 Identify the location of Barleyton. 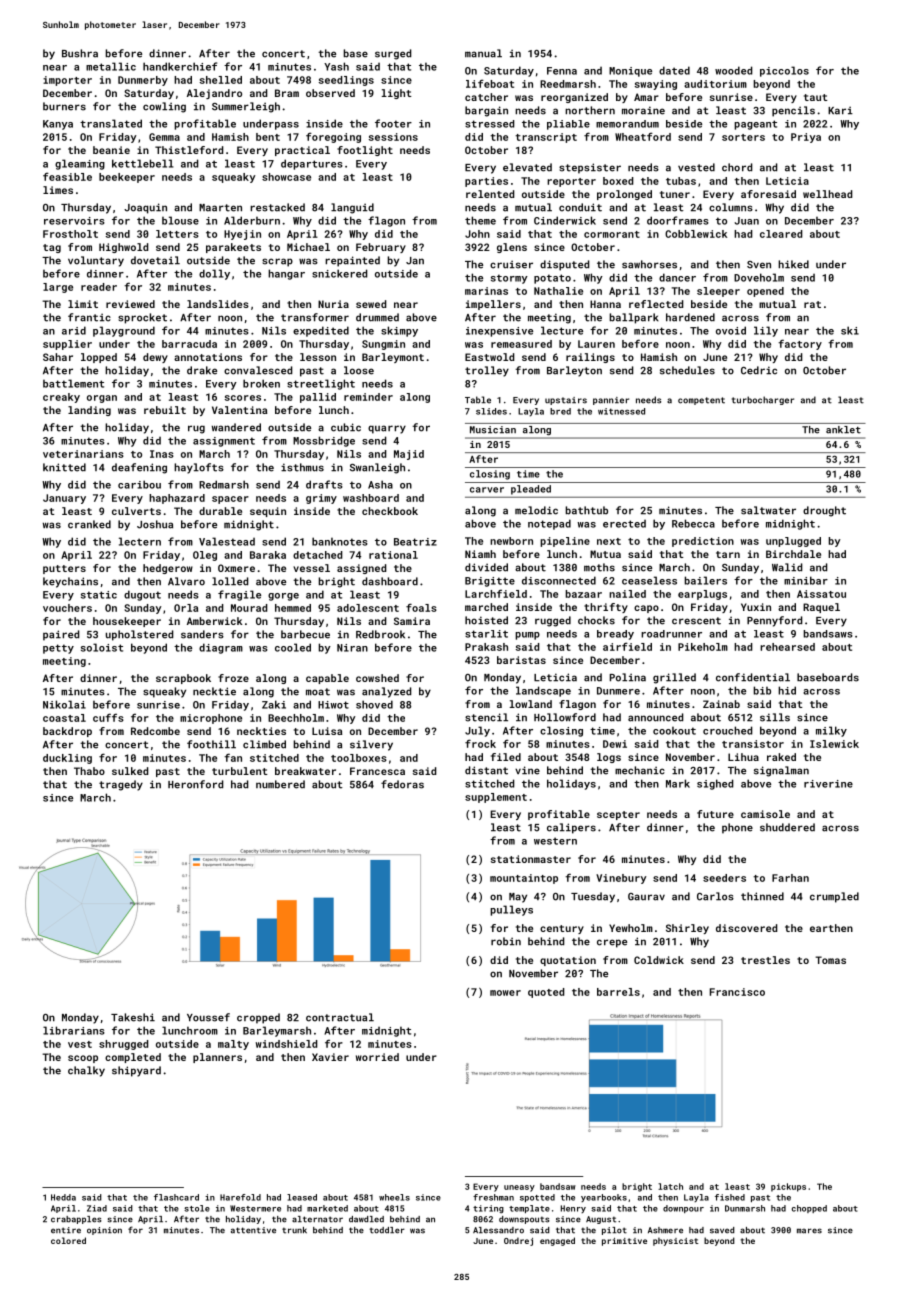
(574, 371).
